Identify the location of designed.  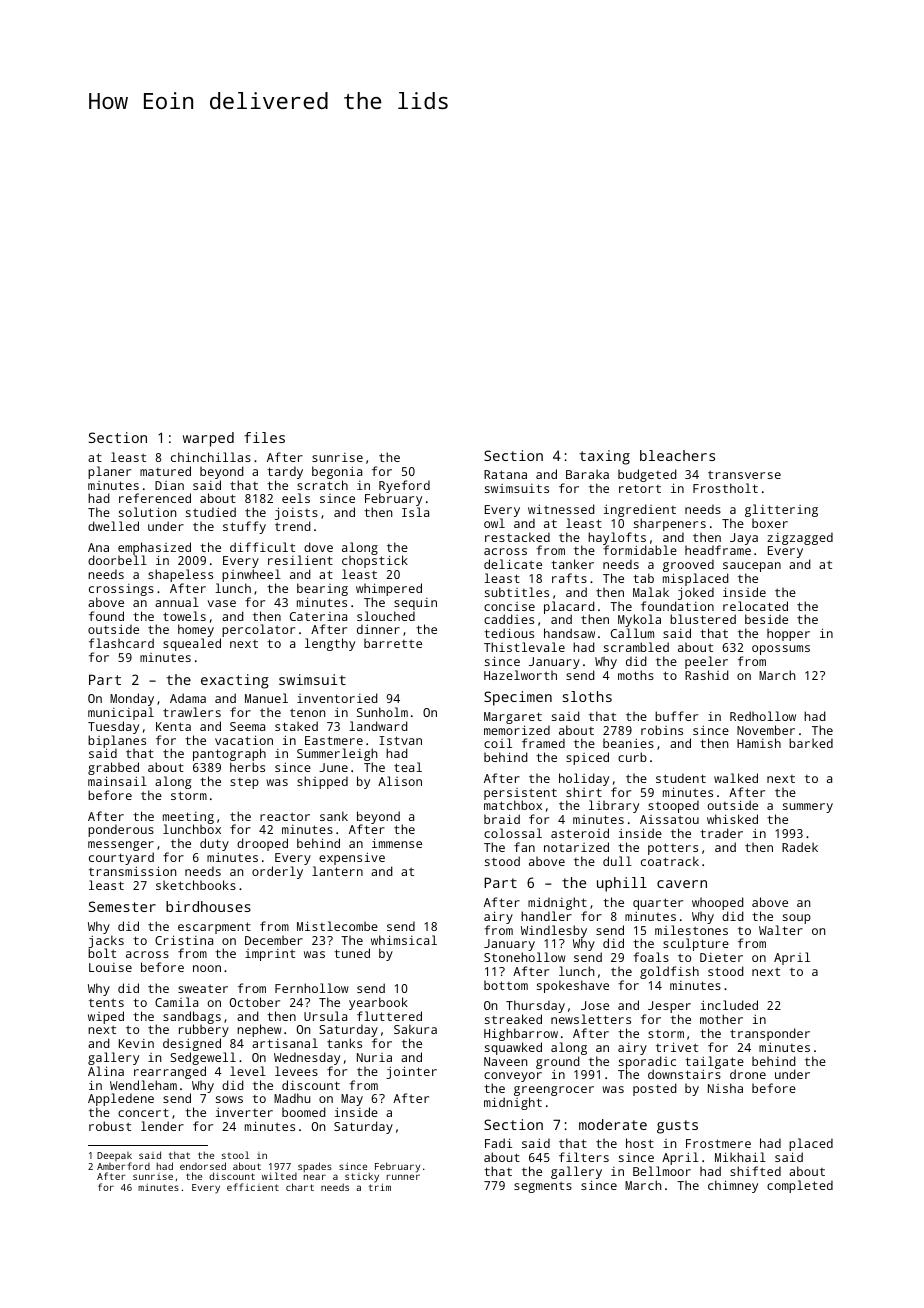
(192, 1045).
